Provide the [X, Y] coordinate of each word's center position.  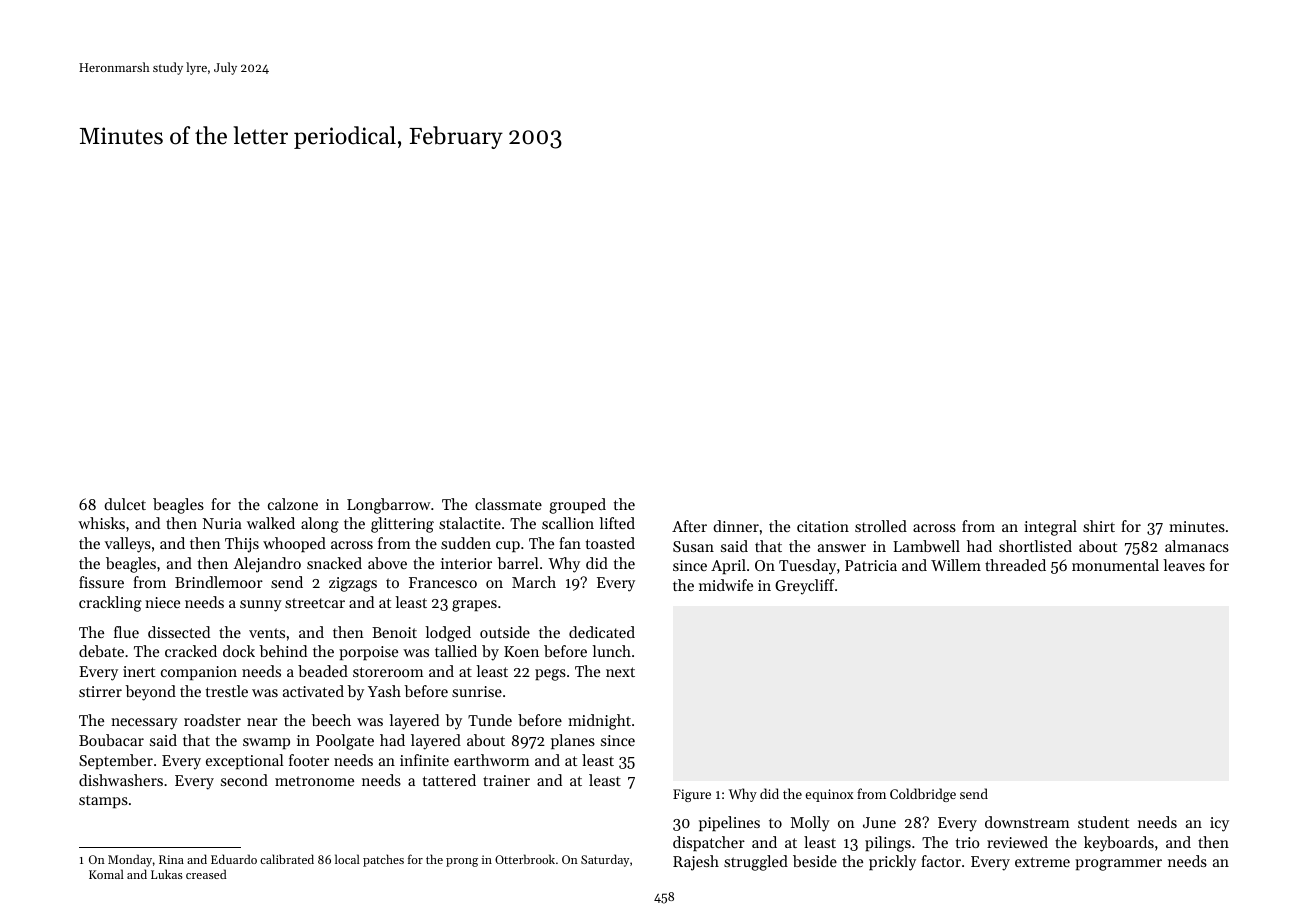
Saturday [605, 860]
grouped [577, 506]
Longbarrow [388, 506]
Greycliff [805, 587]
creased [206, 874]
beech [331, 720]
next [620, 672]
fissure [101, 582]
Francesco [443, 582]
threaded [1015, 565]
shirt [1099, 526]
